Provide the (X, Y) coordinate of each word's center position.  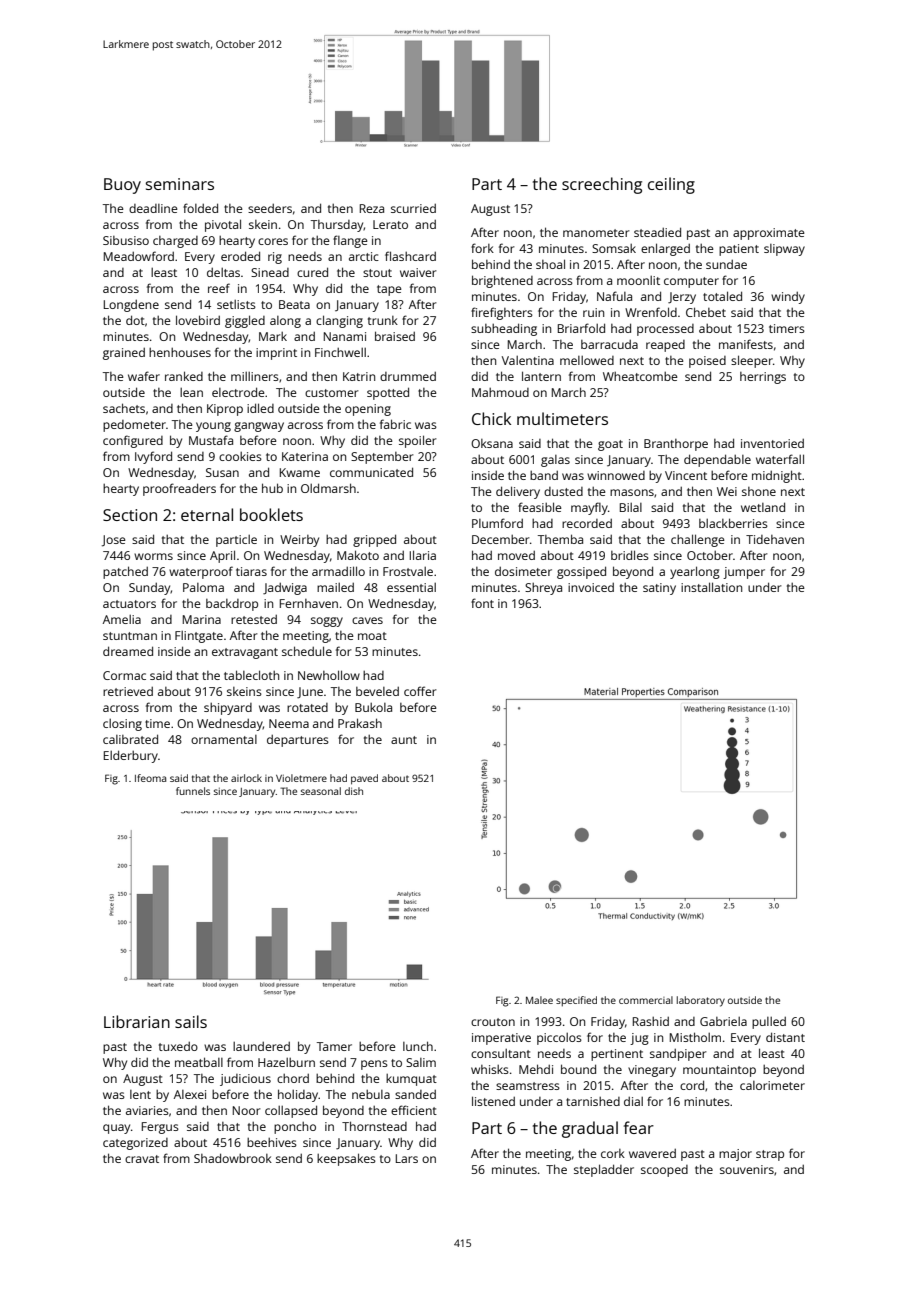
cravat (142, 1159)
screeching (602, 185)
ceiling (671, 185)
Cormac (124, 675)
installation (711, 587)
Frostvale (408, 571)
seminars (180, 184)
